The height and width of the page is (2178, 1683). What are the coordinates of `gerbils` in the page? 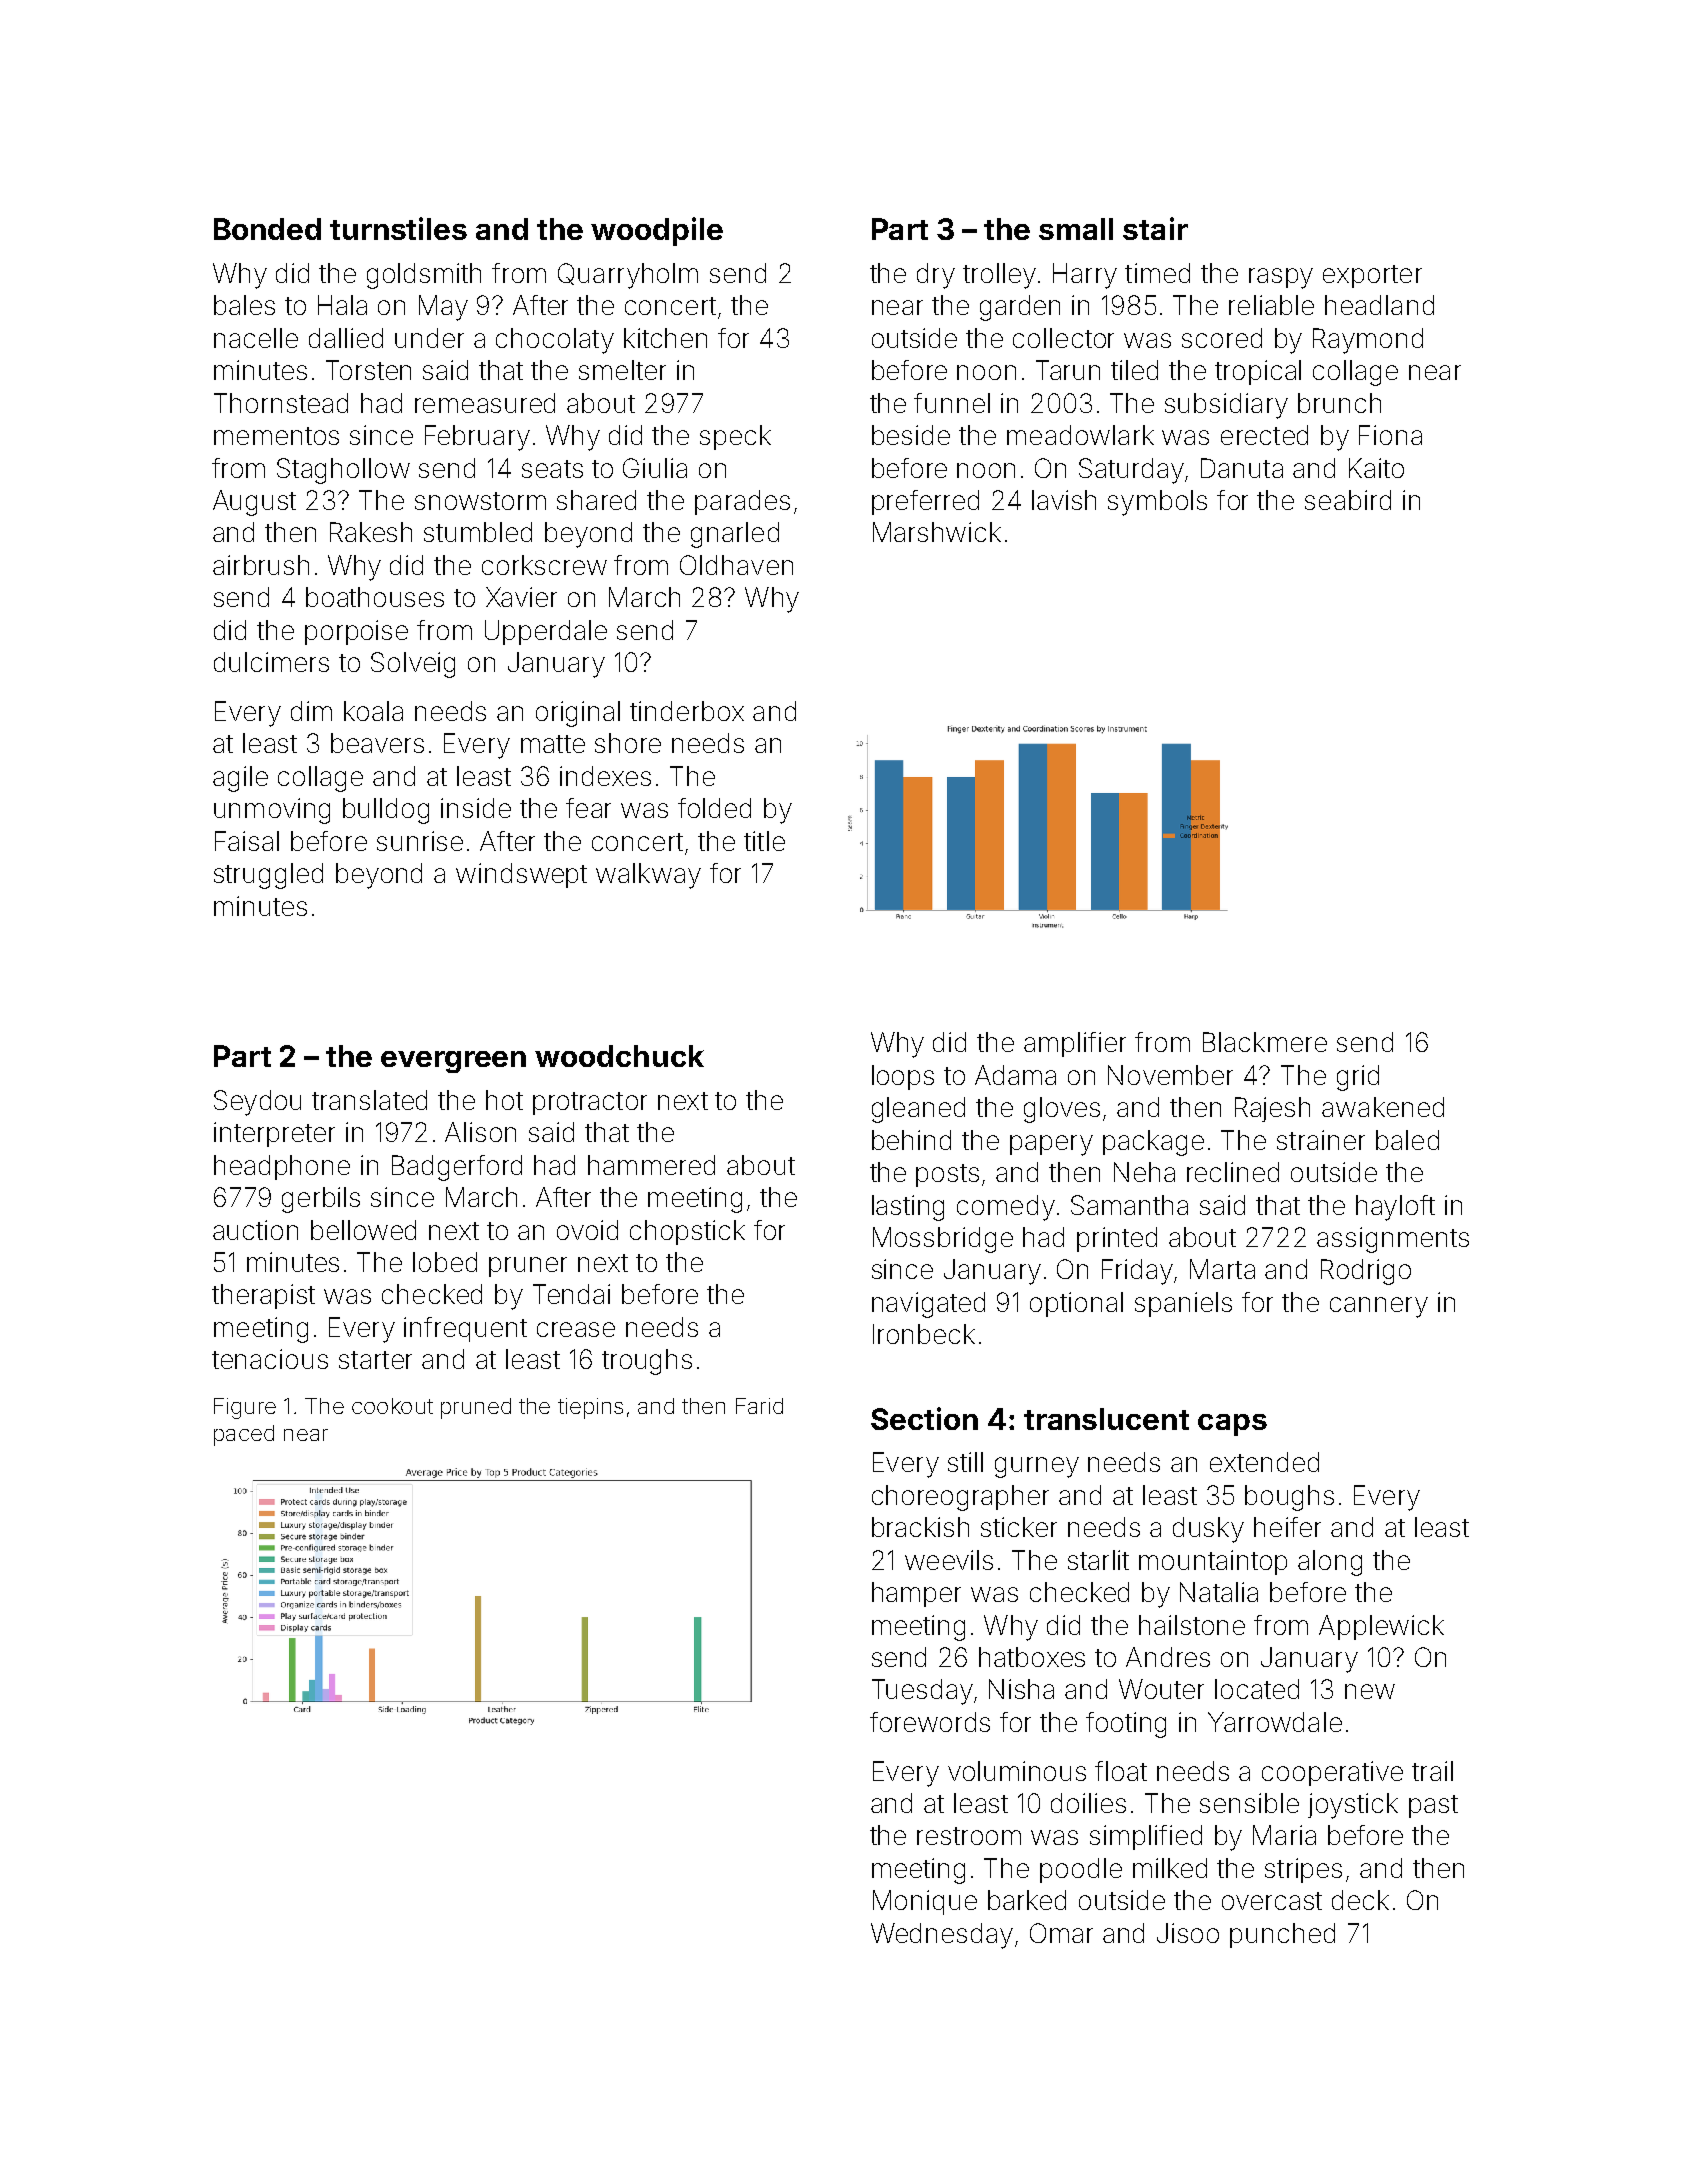 It's located at (321, 1200).
